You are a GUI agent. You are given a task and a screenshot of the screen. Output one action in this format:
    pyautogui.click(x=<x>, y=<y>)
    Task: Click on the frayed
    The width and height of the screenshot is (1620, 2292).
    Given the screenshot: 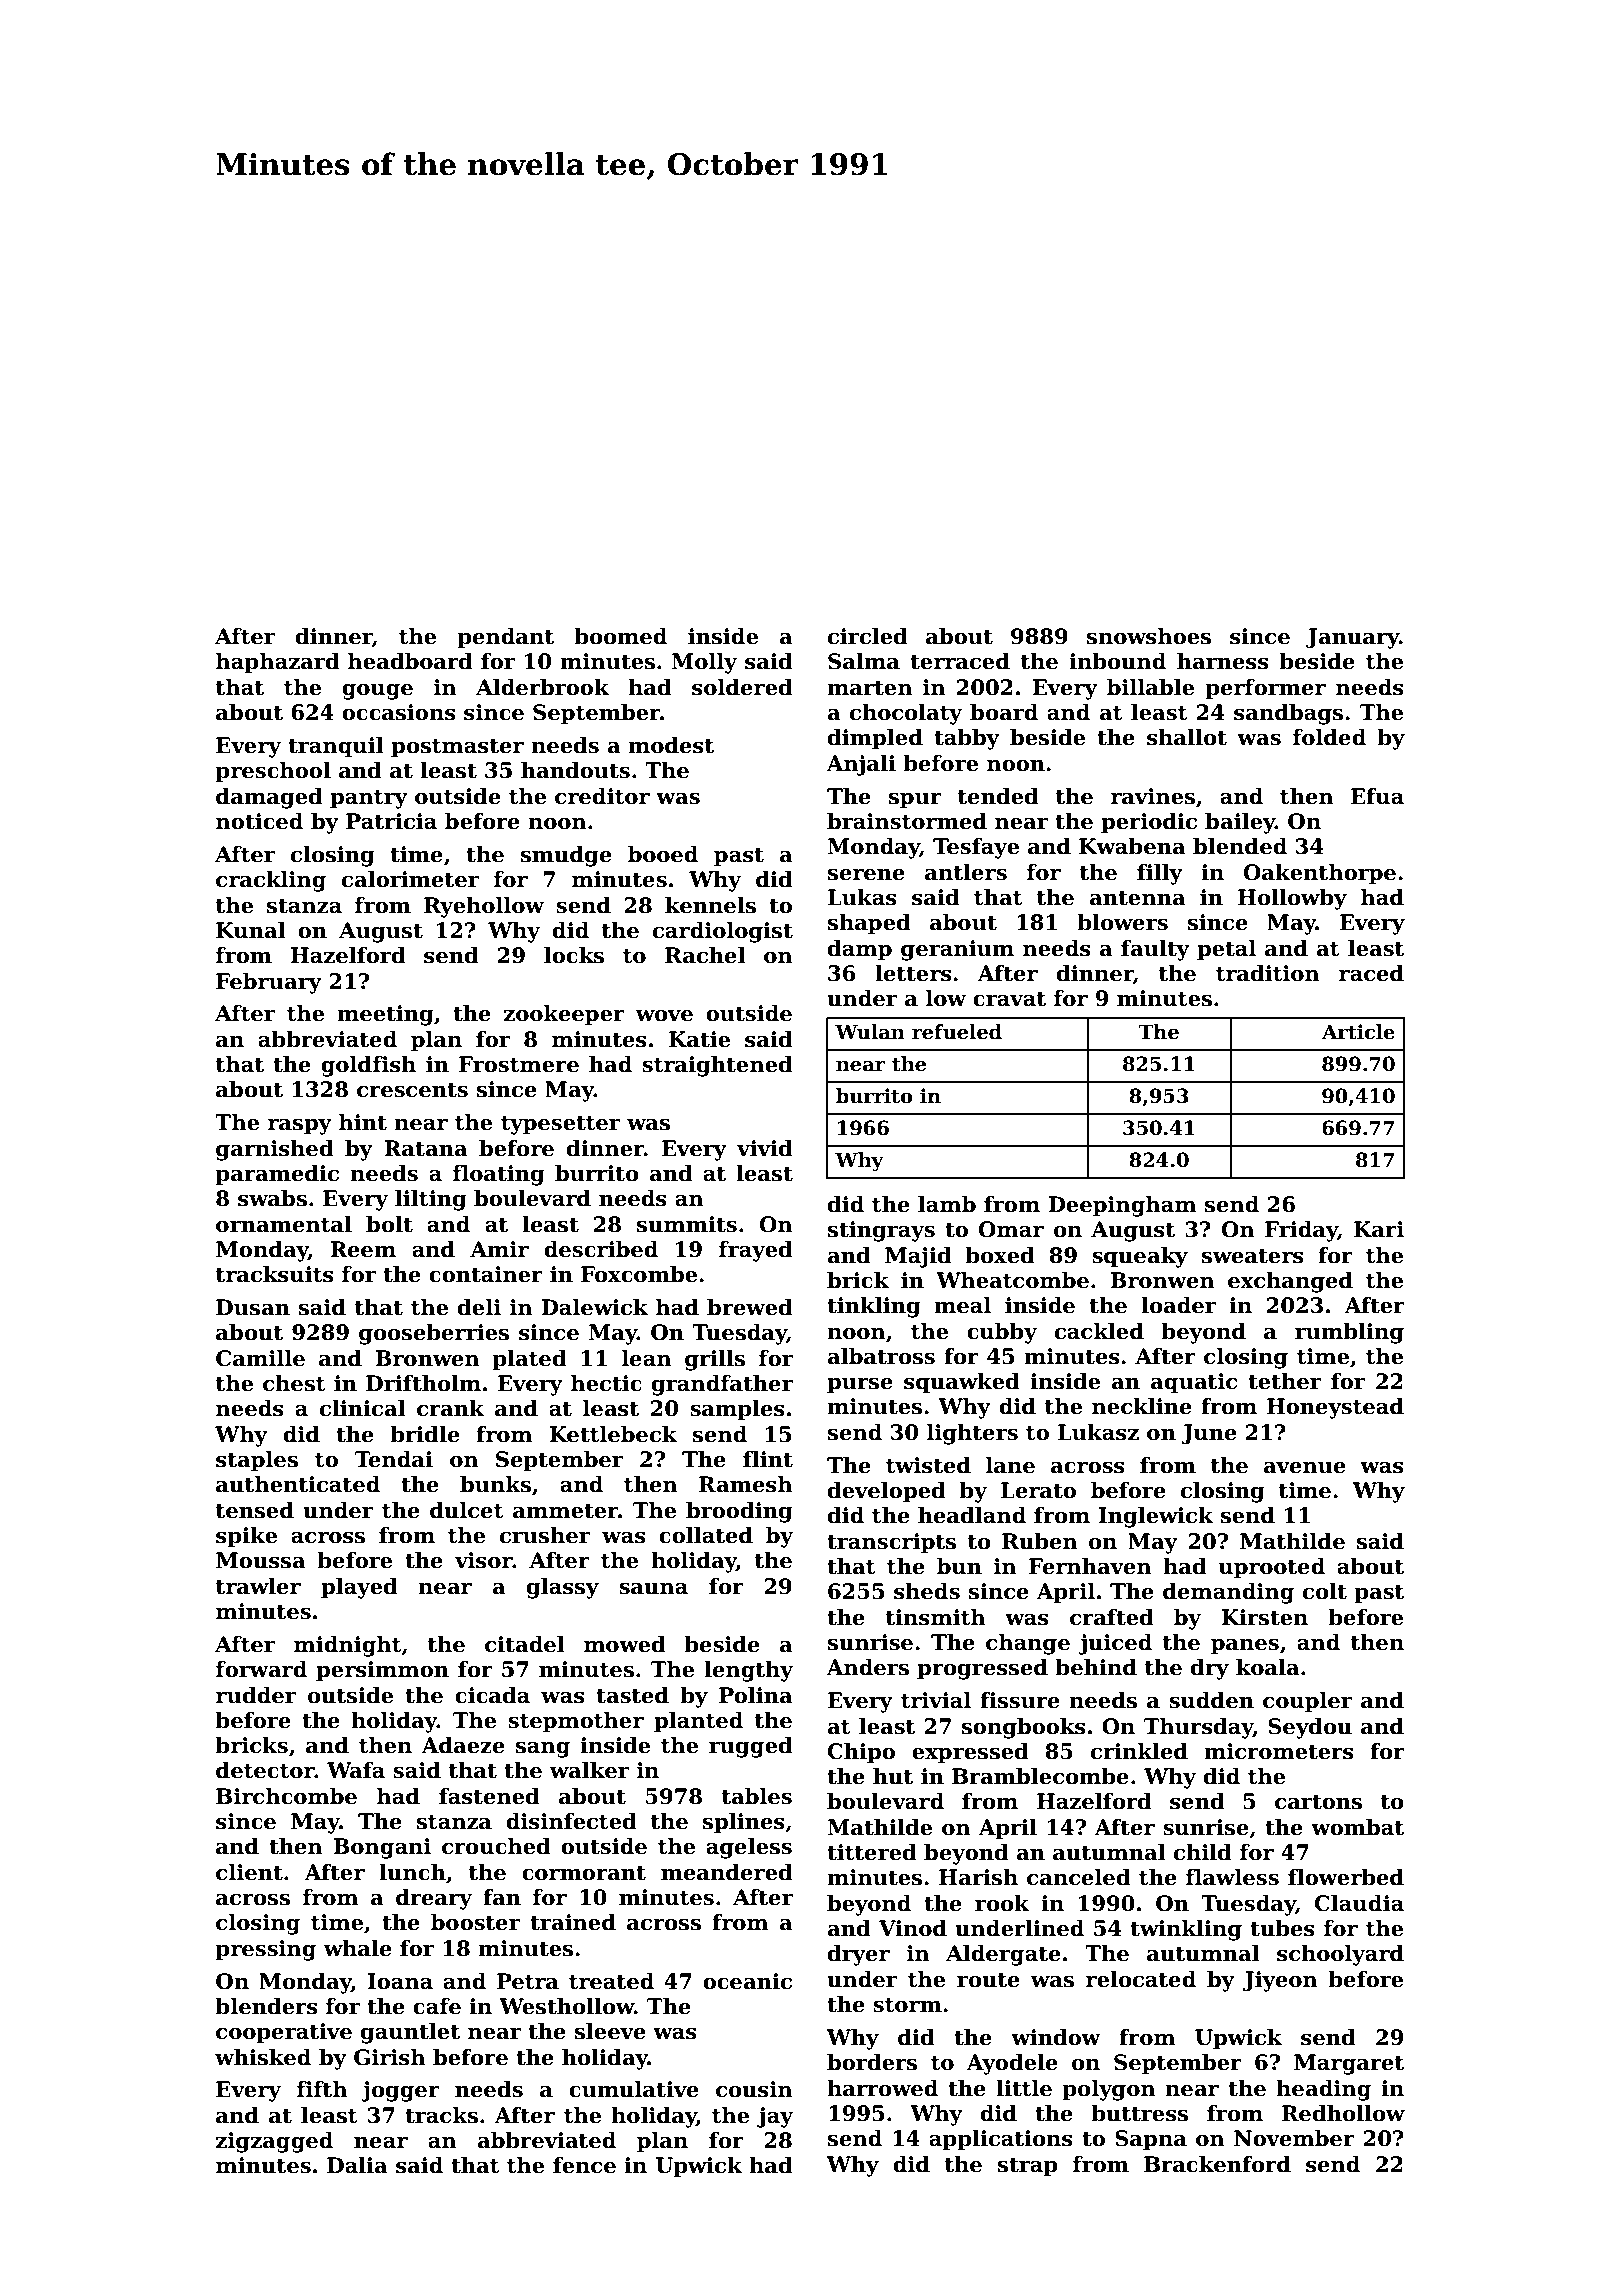 What is the action you would take?
    pyautogui.click(x=756, y=1251)
